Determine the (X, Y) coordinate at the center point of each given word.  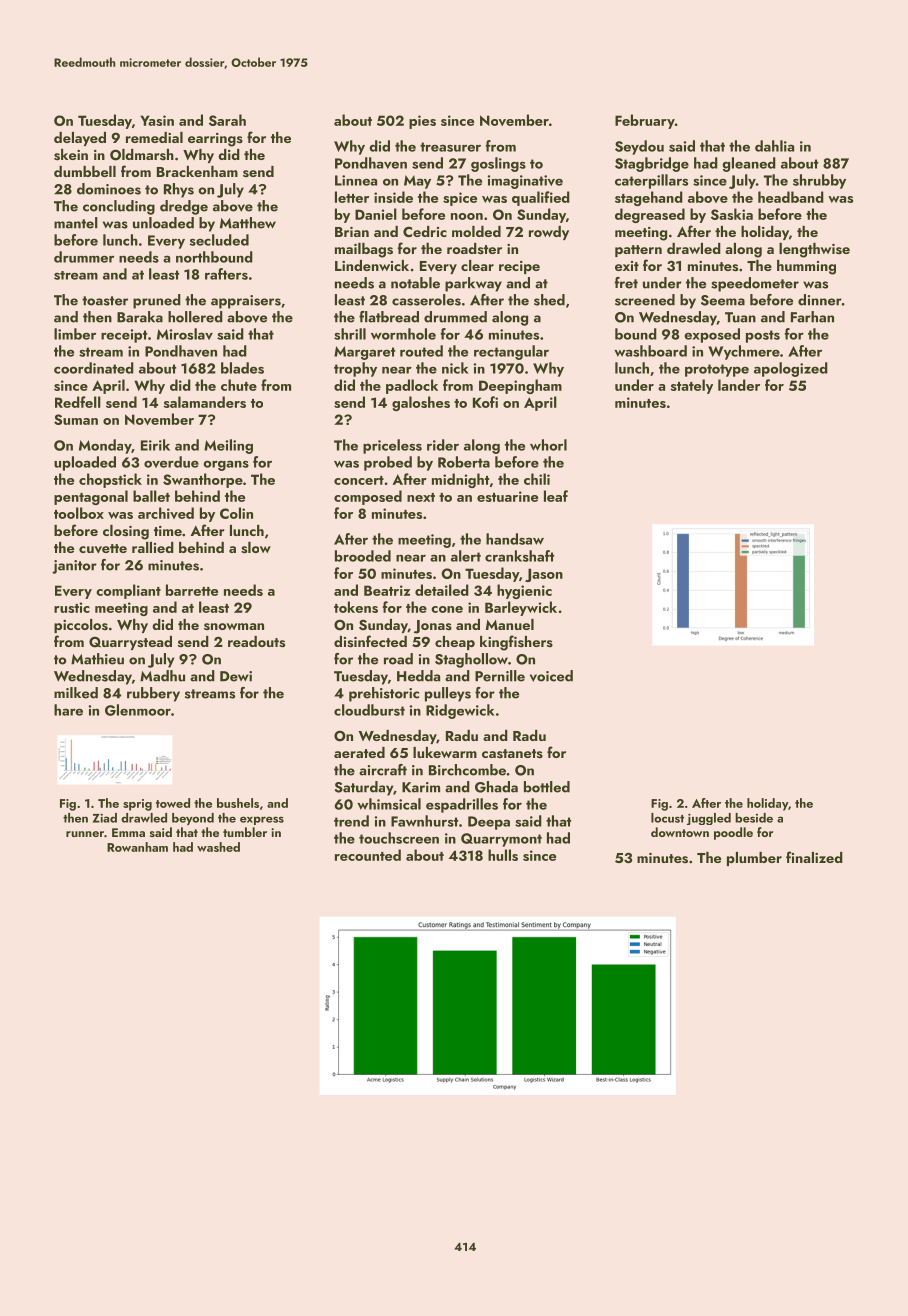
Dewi (236, 676)
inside (393, 197)
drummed (455, 317)
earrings (215, 140)
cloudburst (369, 710)
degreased (650, 215)
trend (351, 821)
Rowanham (137, 847)
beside (754, 818)
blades (242, 368)
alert (466, 556)
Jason (544, 575)
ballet (151, 496)
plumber (754, 859)
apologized (791, 369)
